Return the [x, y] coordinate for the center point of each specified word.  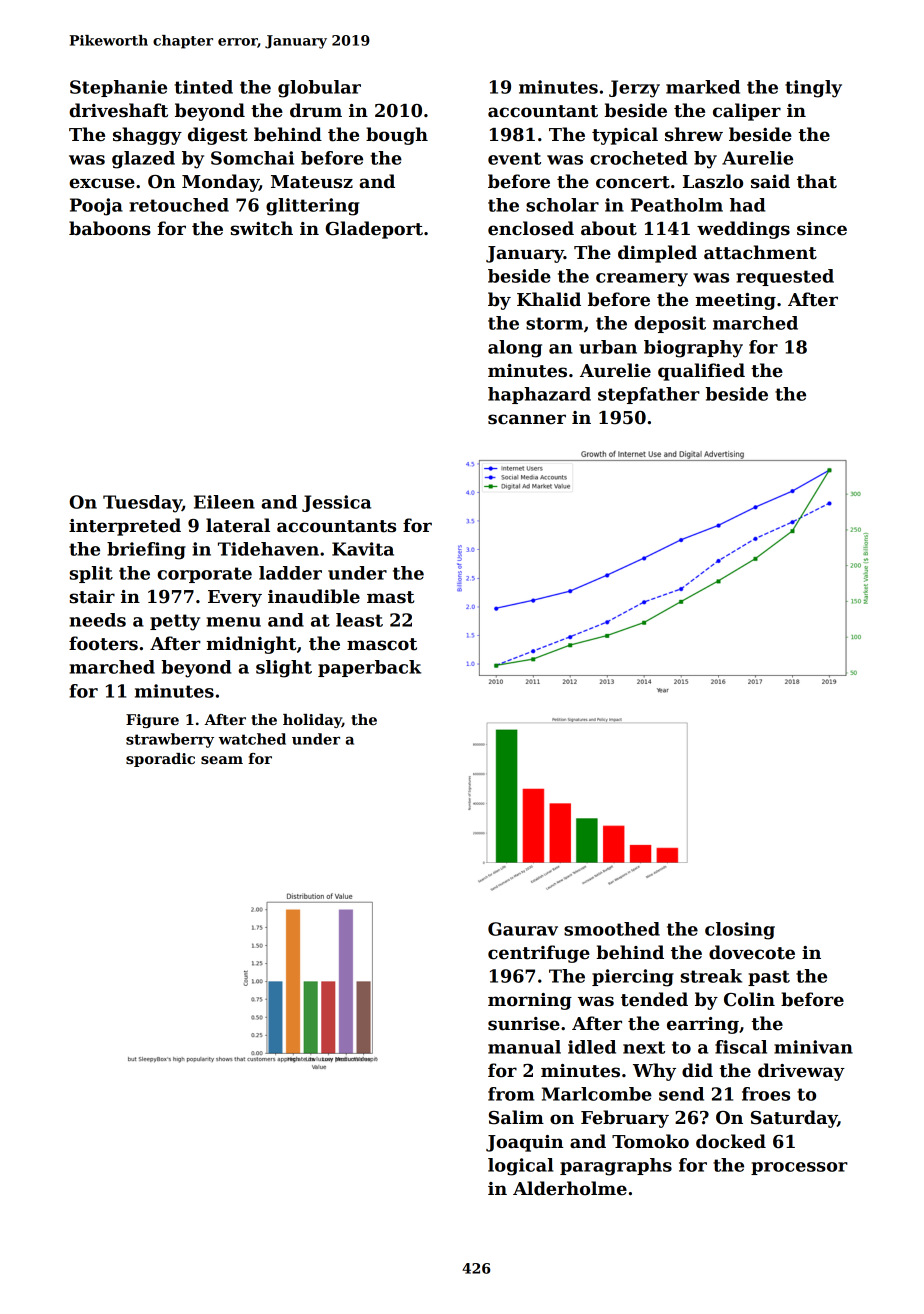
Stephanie [118, 88]
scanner [527, 419]
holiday [312, 721]
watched [252, 739]
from [511, 1094]
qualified [701, 372]
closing [740, 931]
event [514, 158]
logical [521, 1167]
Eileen [224, 502]
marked [703, 87]
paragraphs [616, 1167]
